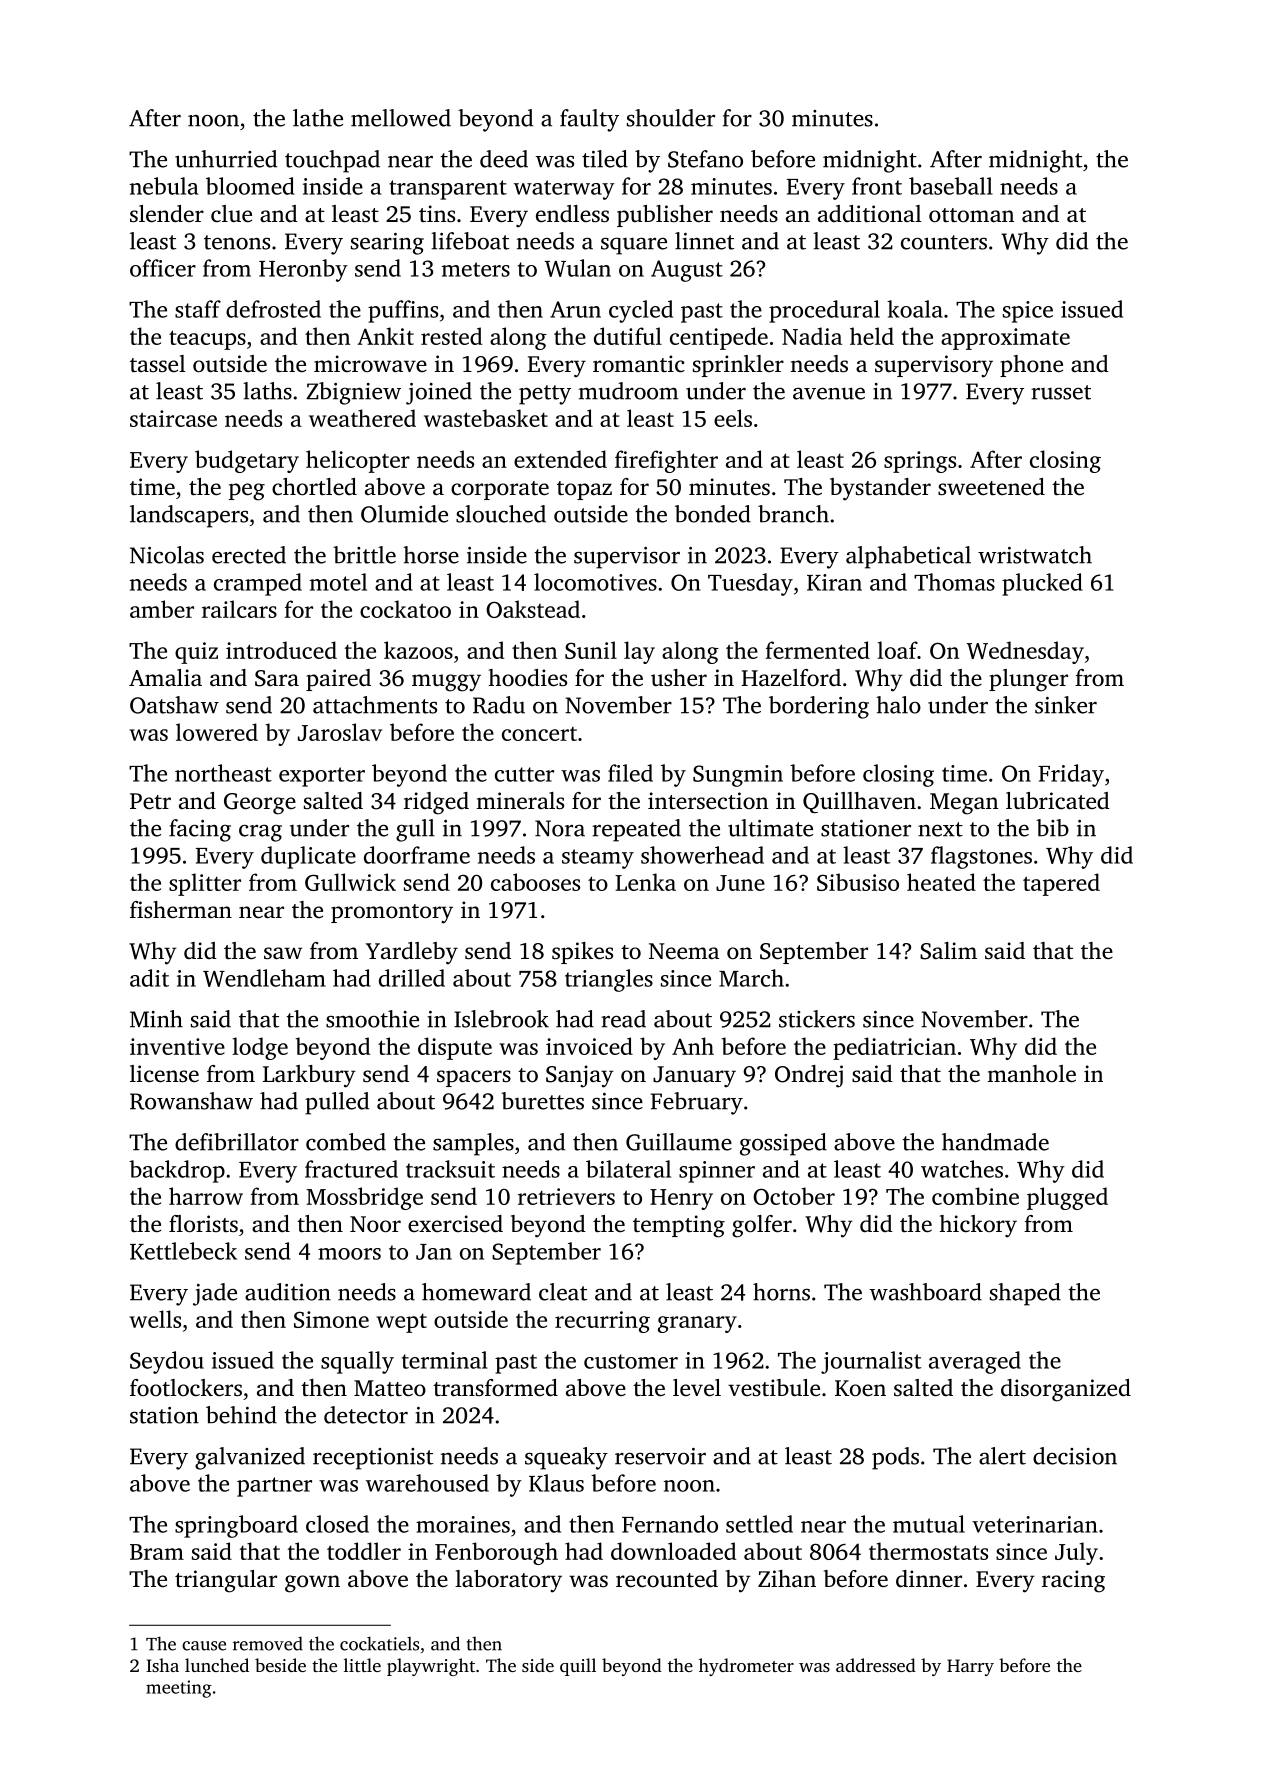 This screenshot has width=1263, height=1786. What do you see at coordinates (578, 268) in the screenshot?
I see `Wulan` at bounding box center [578, 268].
